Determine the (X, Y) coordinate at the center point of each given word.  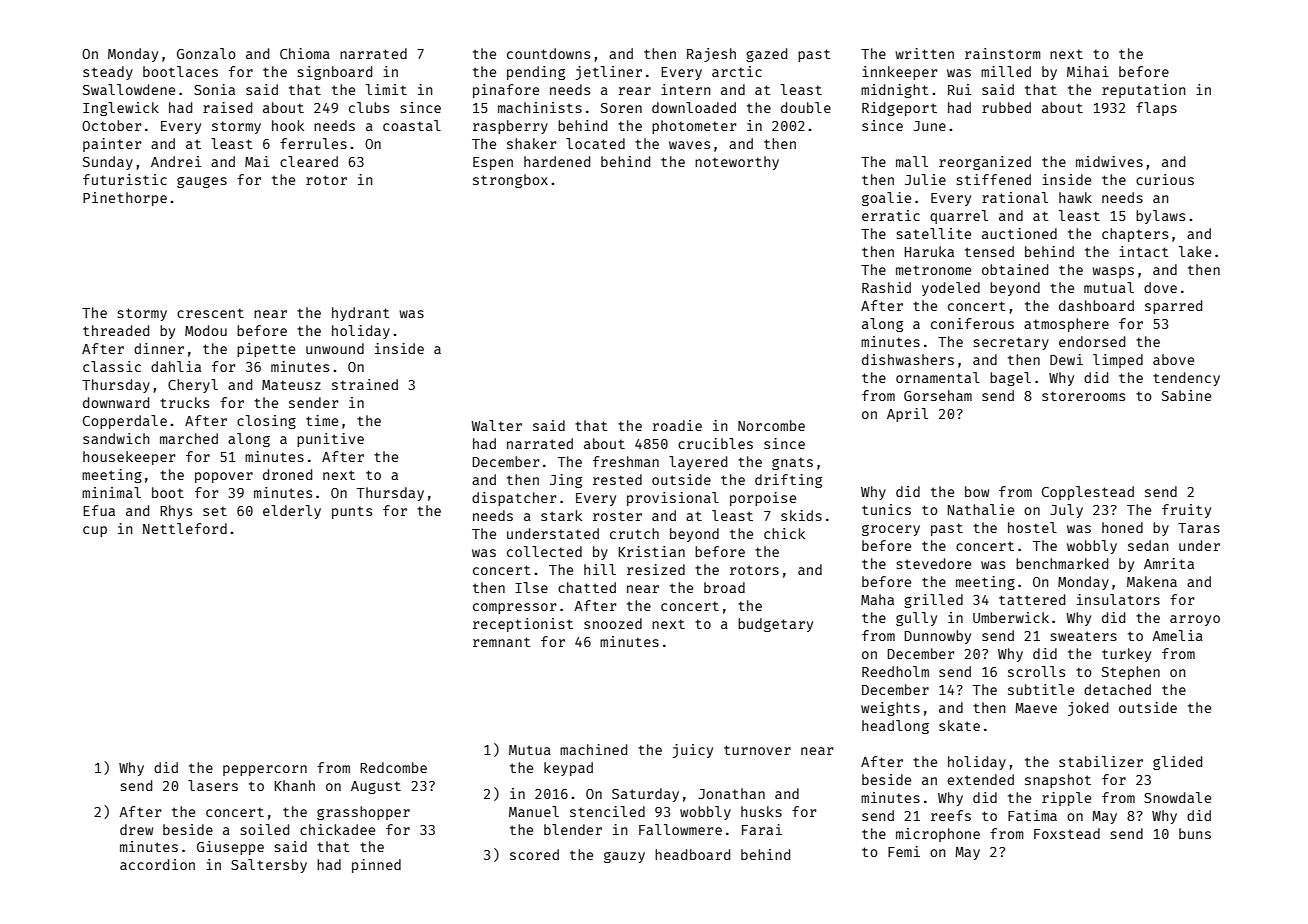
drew (136, 829)
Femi (904, 851)
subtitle (1041, 689)
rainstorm (1003, 53)
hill (600, 569)
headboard (692, 854)
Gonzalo (206, 53)
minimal (111, 492)
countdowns (548, 53)
